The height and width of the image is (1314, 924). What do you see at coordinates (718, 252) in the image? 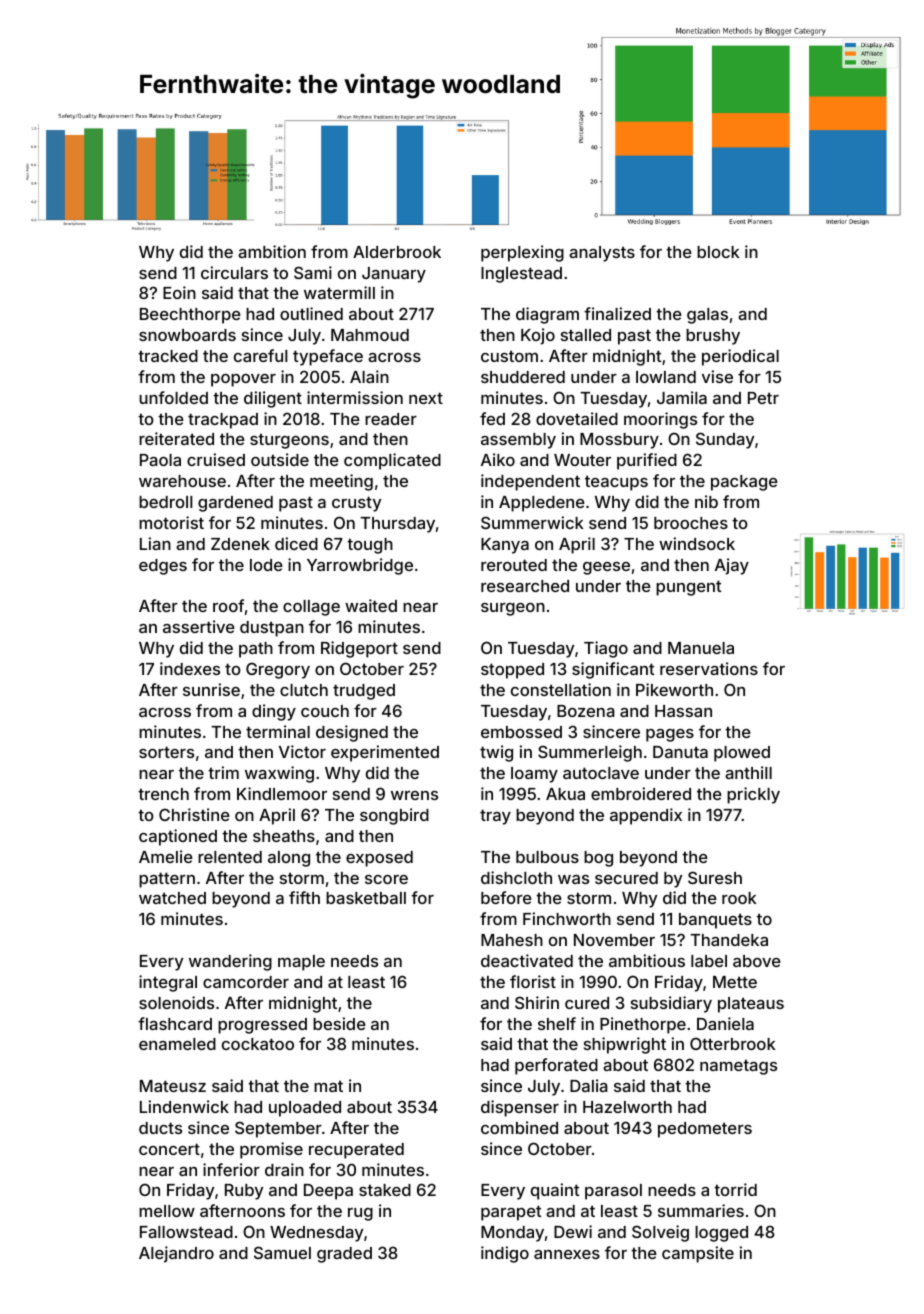
I see `block` at bounding box center [718, 252].
